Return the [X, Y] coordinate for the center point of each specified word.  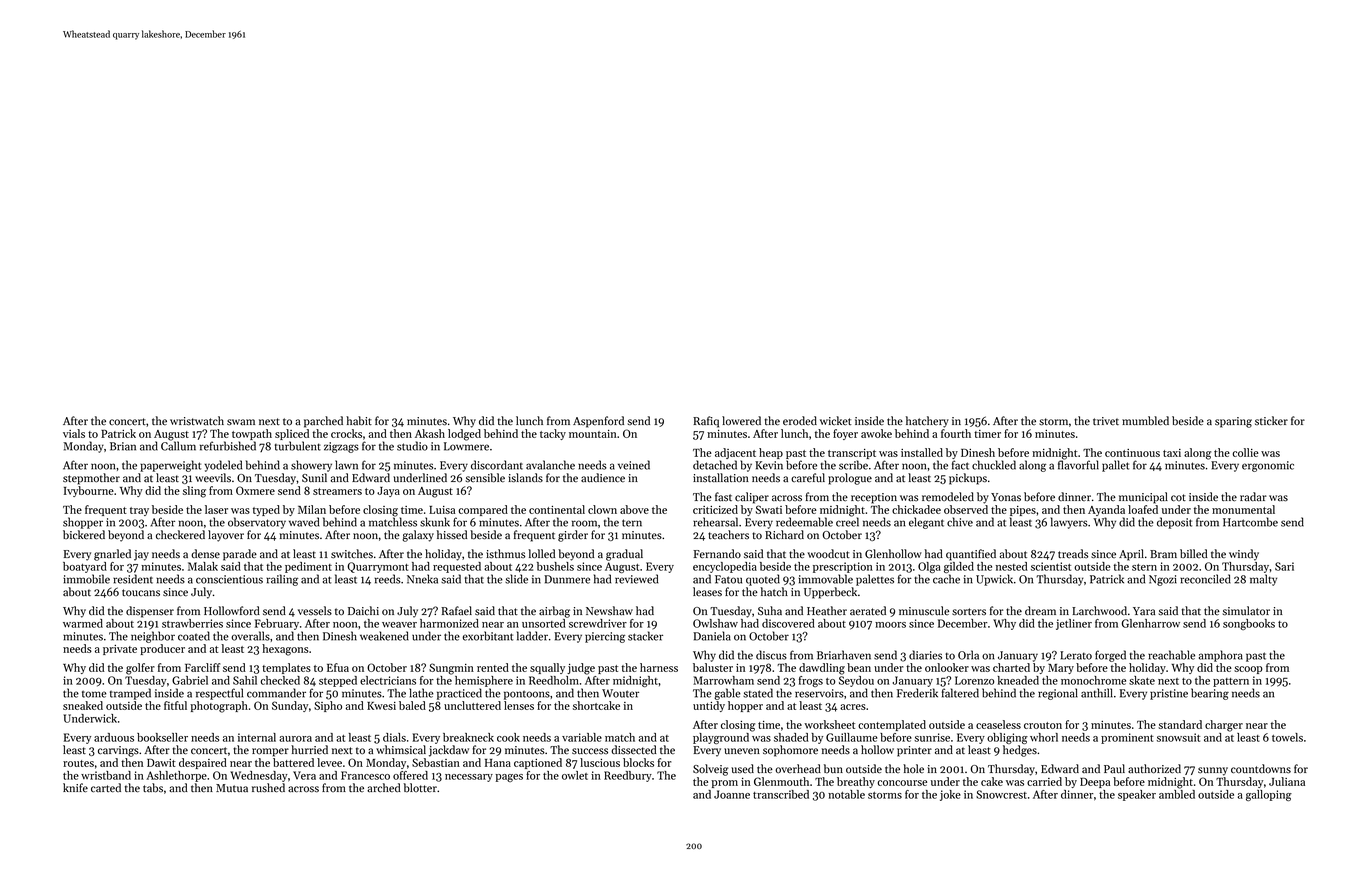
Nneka [422, 579]
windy [1244, 555]
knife [75, 788]
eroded [800, 421]
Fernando [717, 554]
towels [1287, 737]
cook [508, 737]
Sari [1284, 566]
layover [226, 536]
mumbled [1145, 421]
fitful [175, 705]
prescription [843, 567]
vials [74, 433]
